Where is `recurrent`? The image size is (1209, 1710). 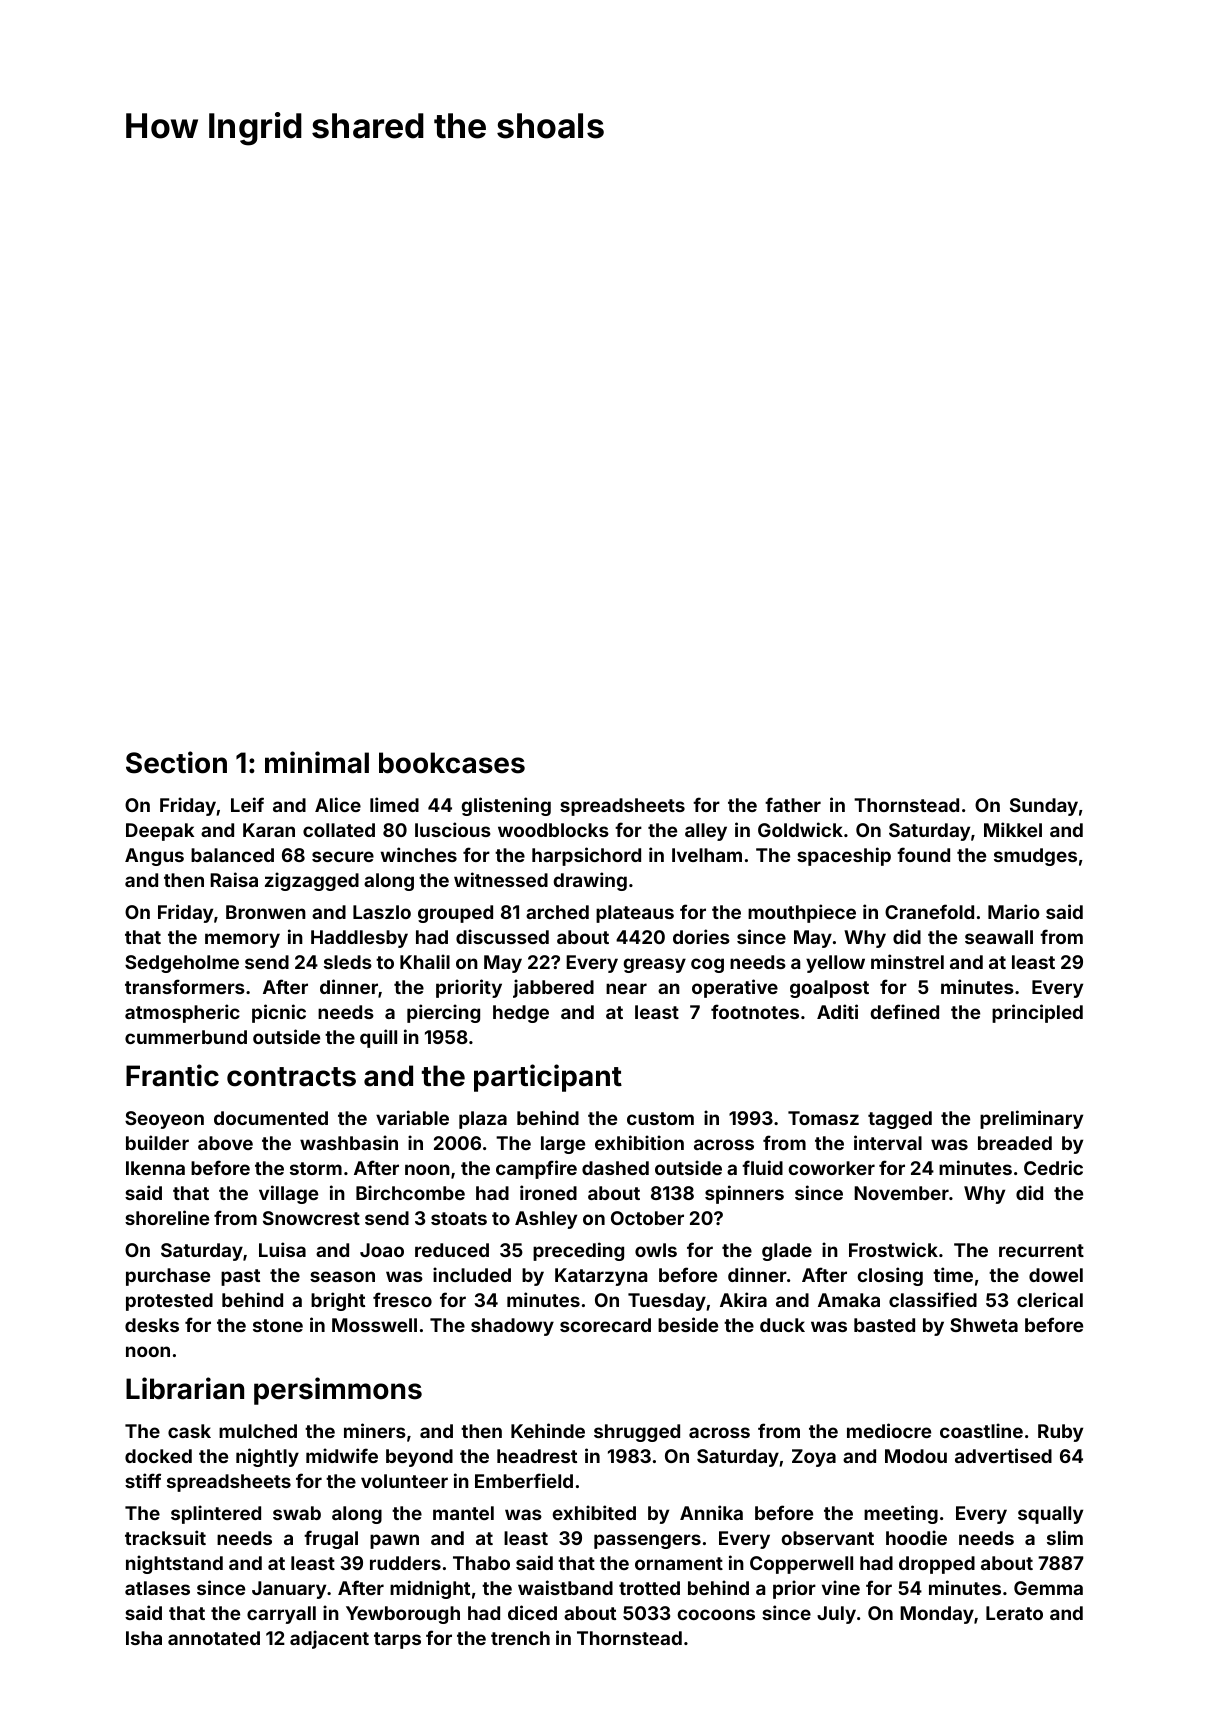
recurrent is located at coordinates (1041, 1250).
